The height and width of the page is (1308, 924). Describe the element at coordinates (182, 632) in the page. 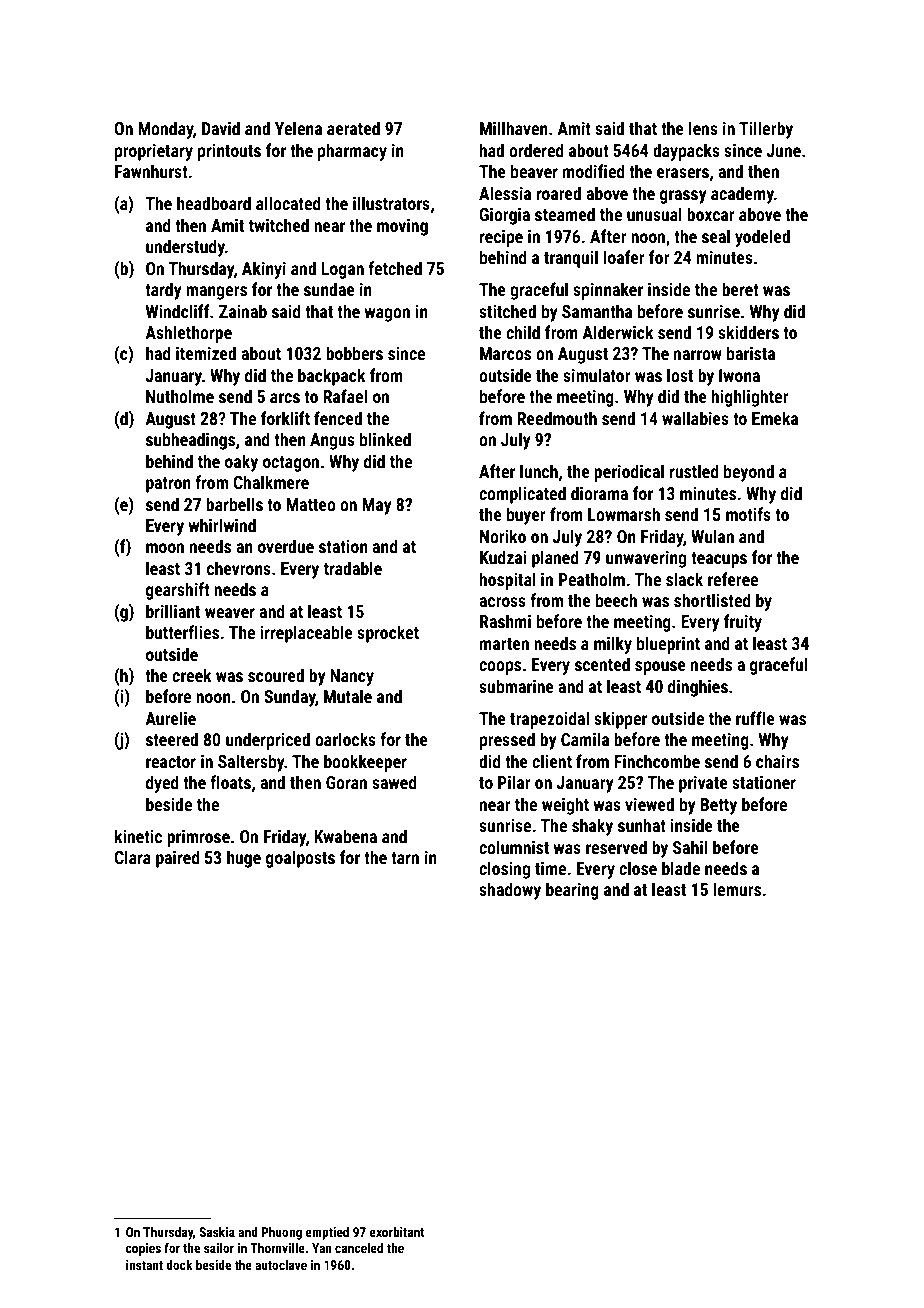

I see `butterflies` at that location.
